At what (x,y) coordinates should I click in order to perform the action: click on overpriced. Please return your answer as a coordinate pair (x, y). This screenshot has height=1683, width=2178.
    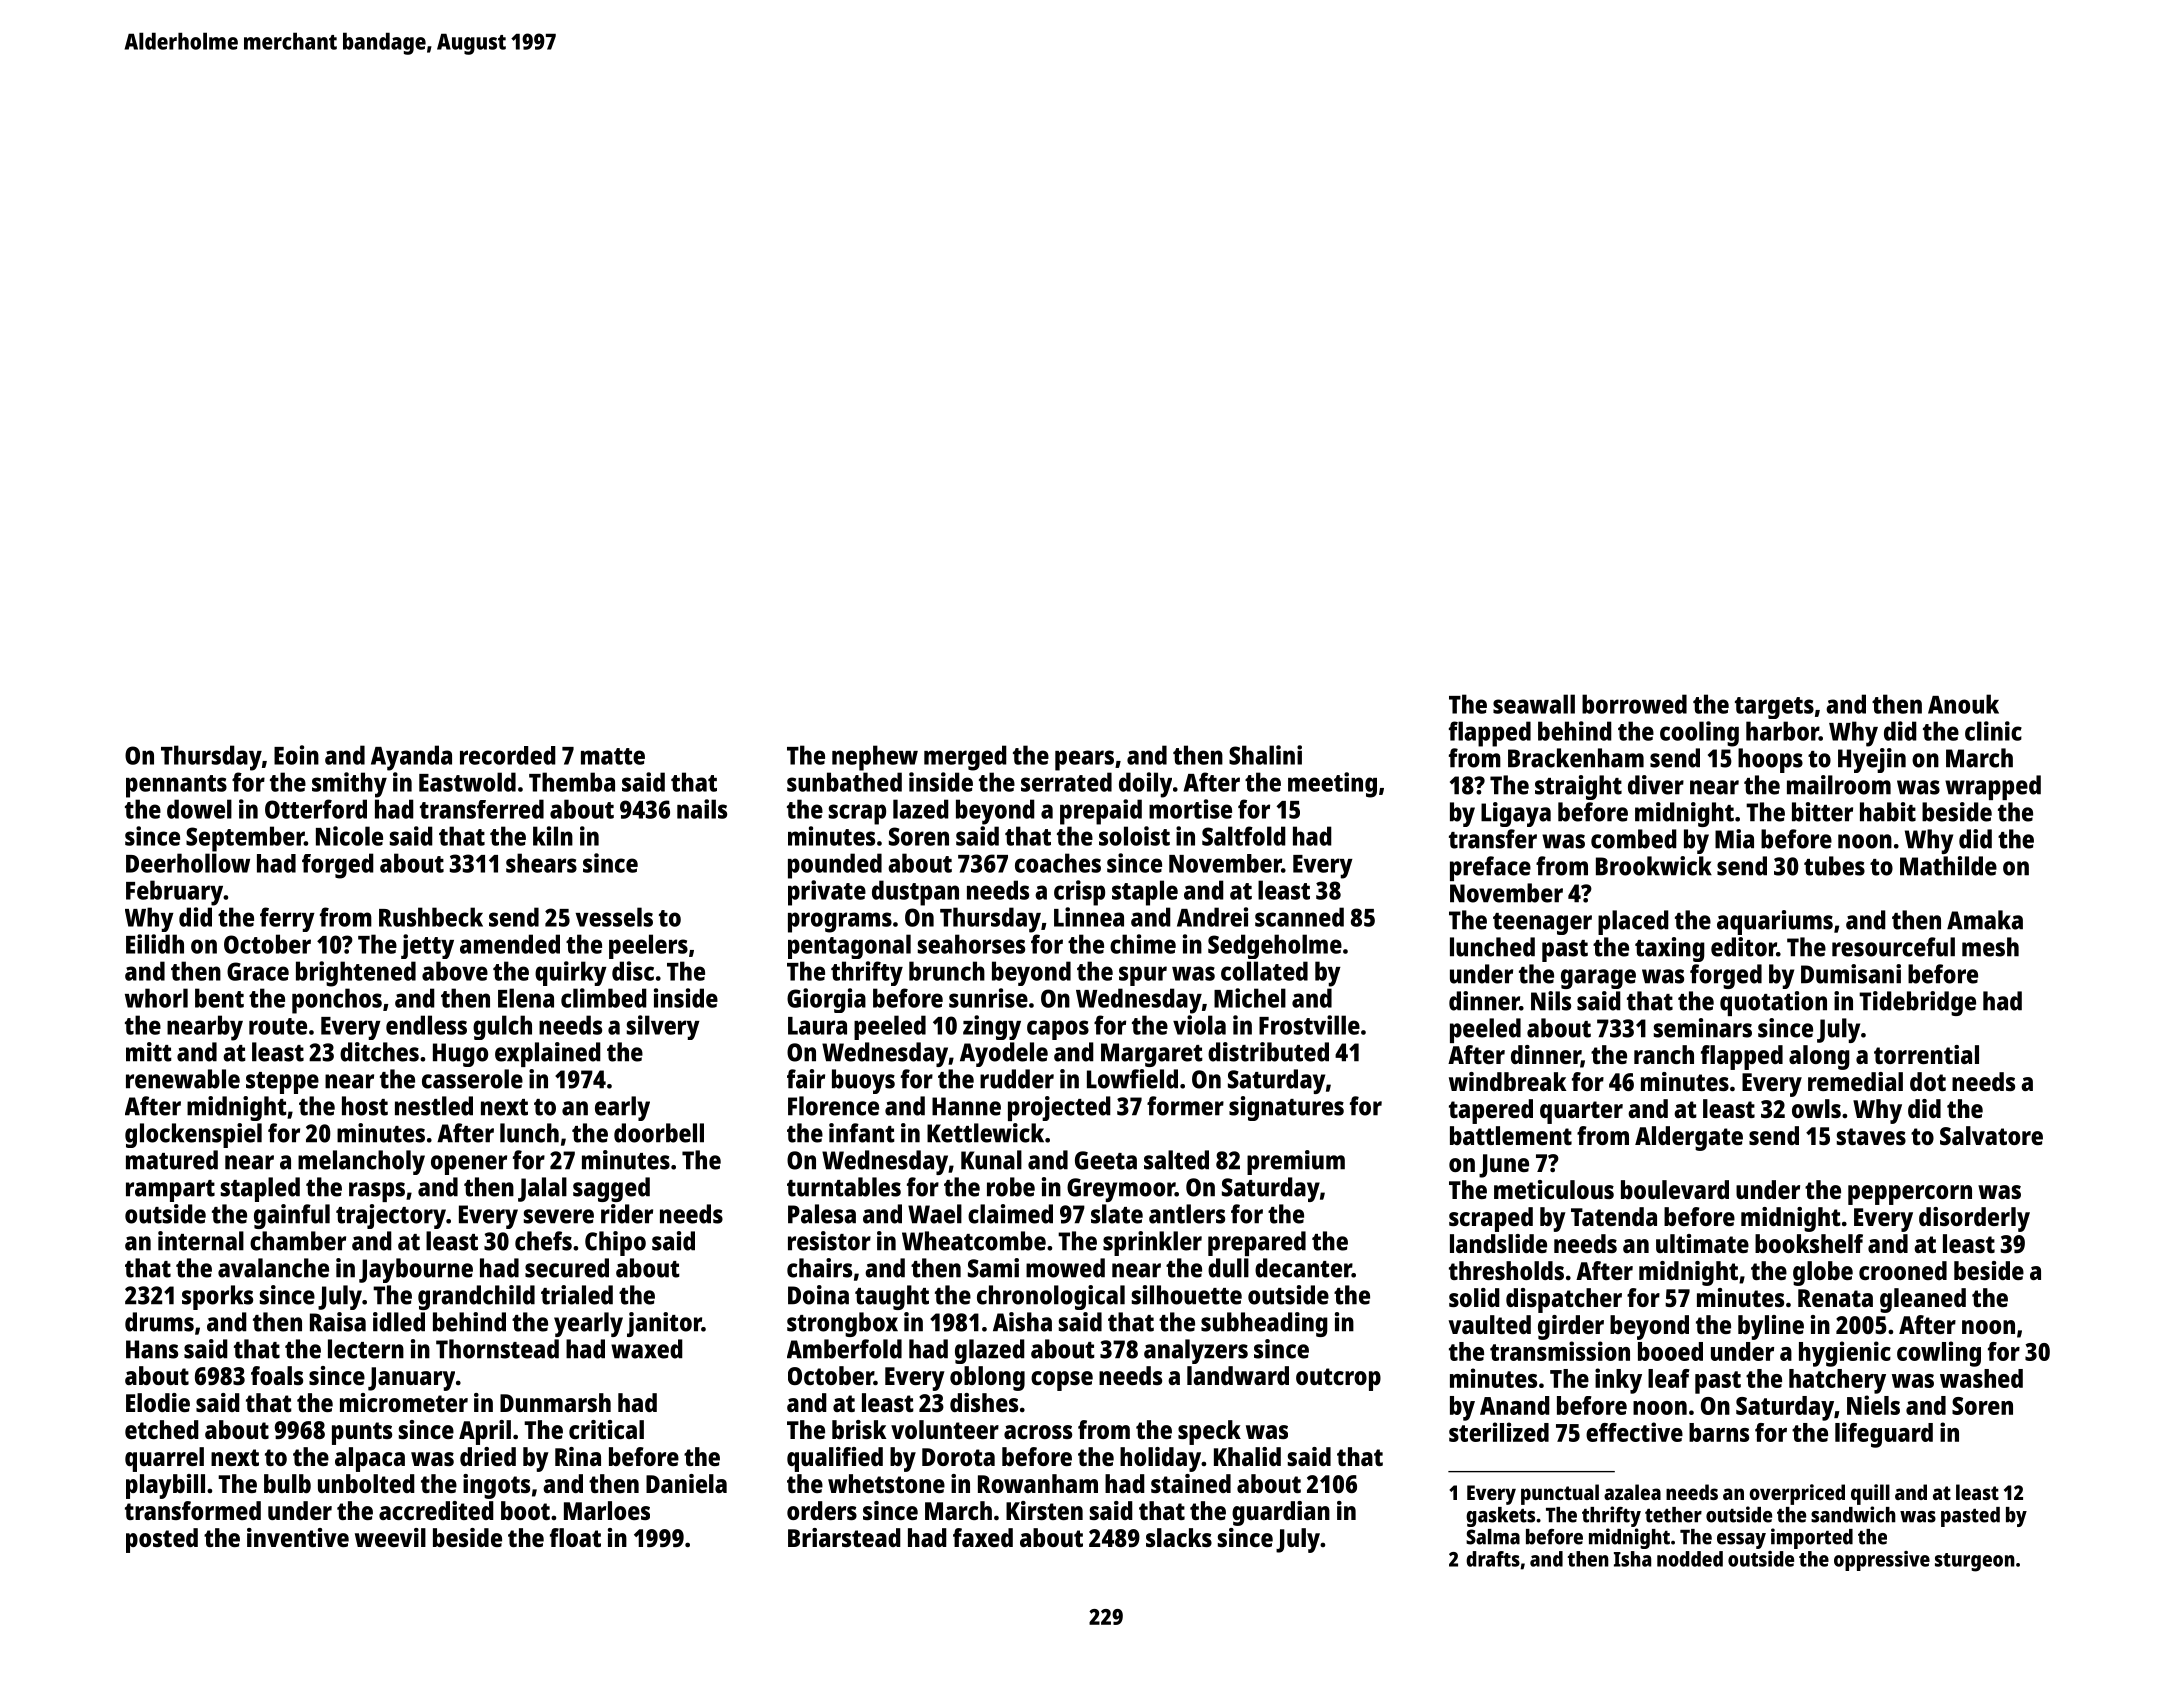
    Looking at the image, I should click on (1797, 1494).
